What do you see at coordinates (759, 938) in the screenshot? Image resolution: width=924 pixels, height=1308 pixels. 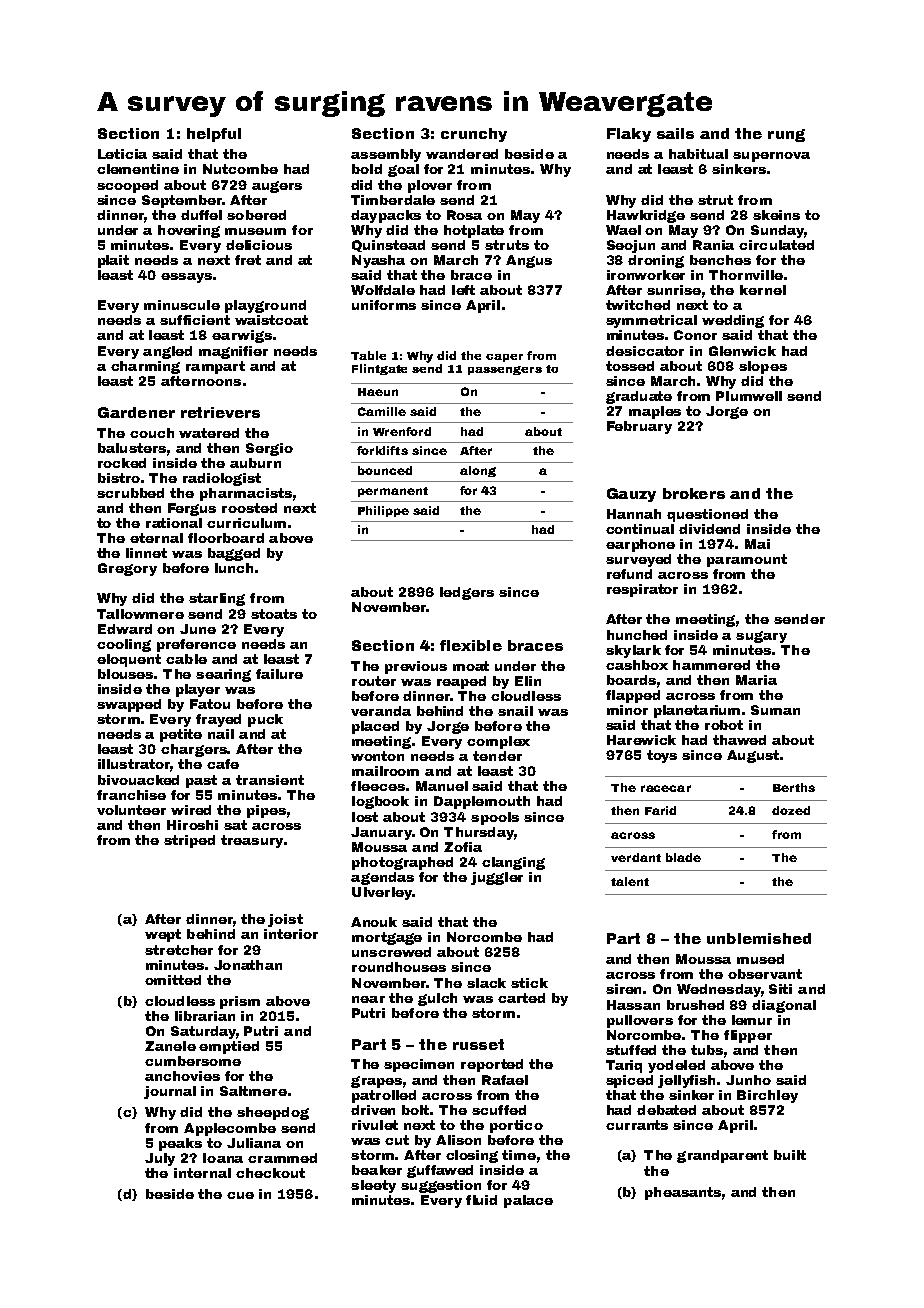 I see `unblemished` at bounding box center [759, 938].
